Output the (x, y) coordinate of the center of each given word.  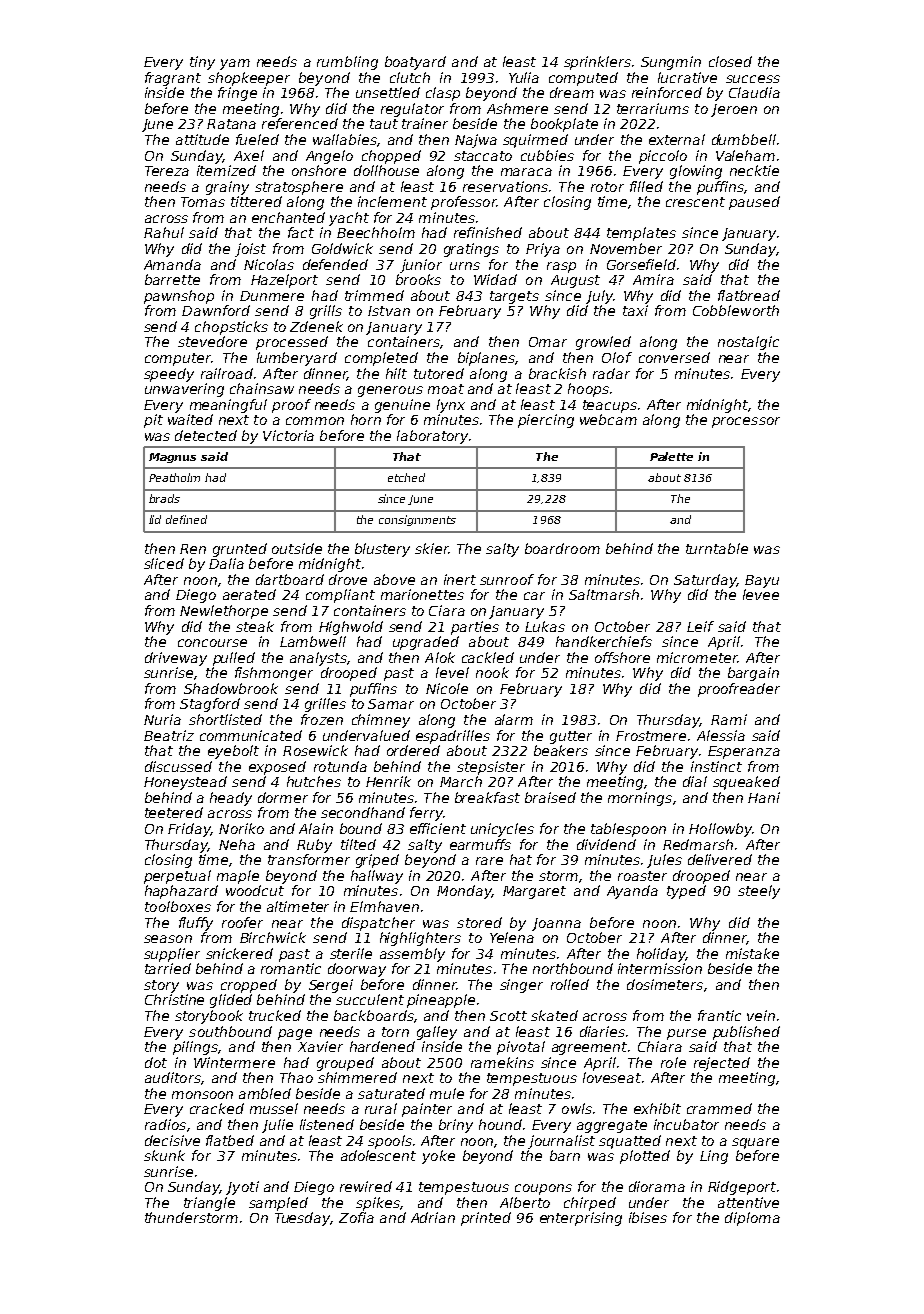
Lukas (545, 626)
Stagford (210, 705)
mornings (640, 799)
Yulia (524, 77)
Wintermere (234, 1062)
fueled (257, 139)
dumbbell (744, 139)
